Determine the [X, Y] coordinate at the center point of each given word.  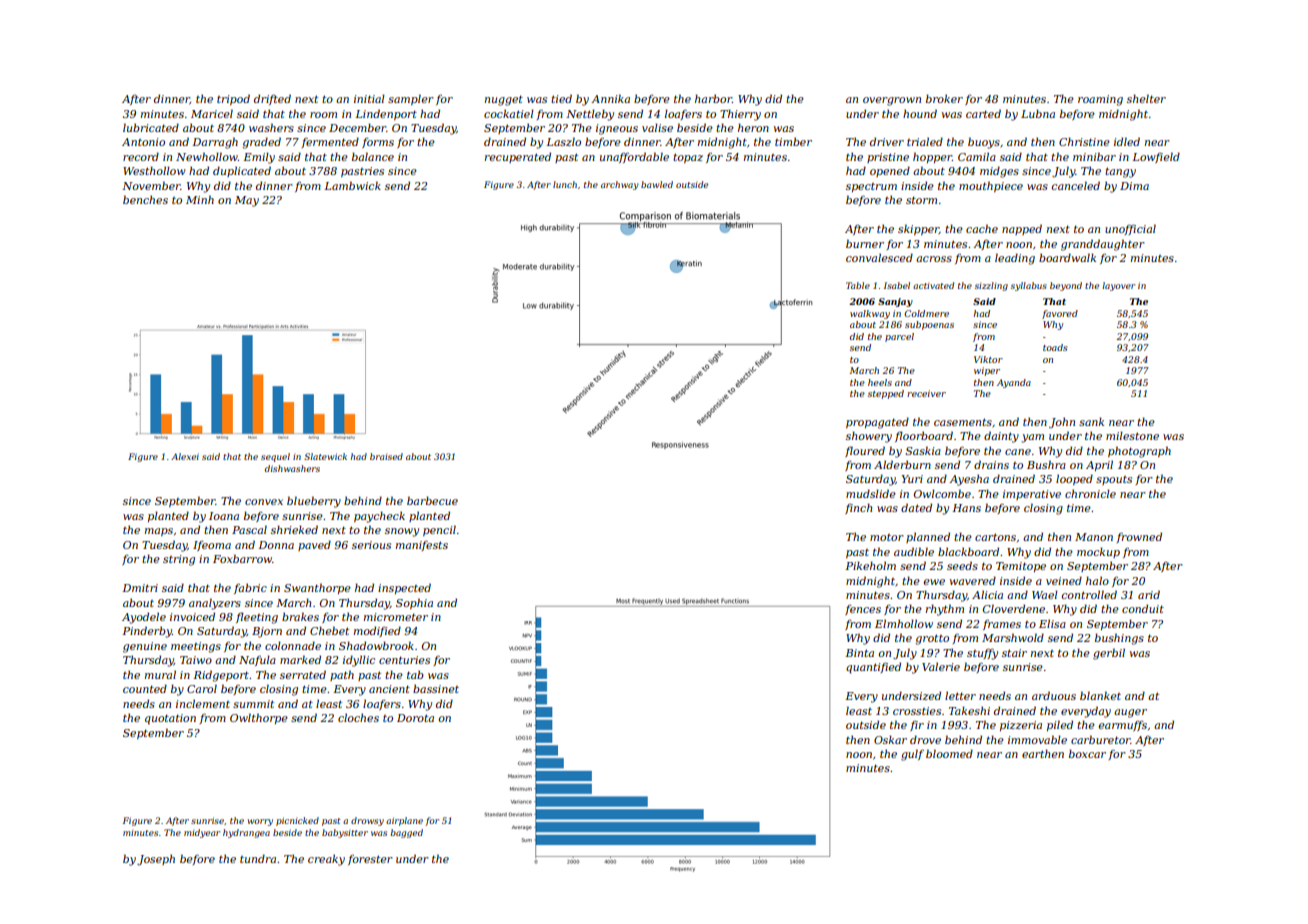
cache [982, 228]
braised [386, 456]
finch [858, 508]
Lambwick [352, 185]
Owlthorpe [259, 718]
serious [371, 545]
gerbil [1109, 654]
